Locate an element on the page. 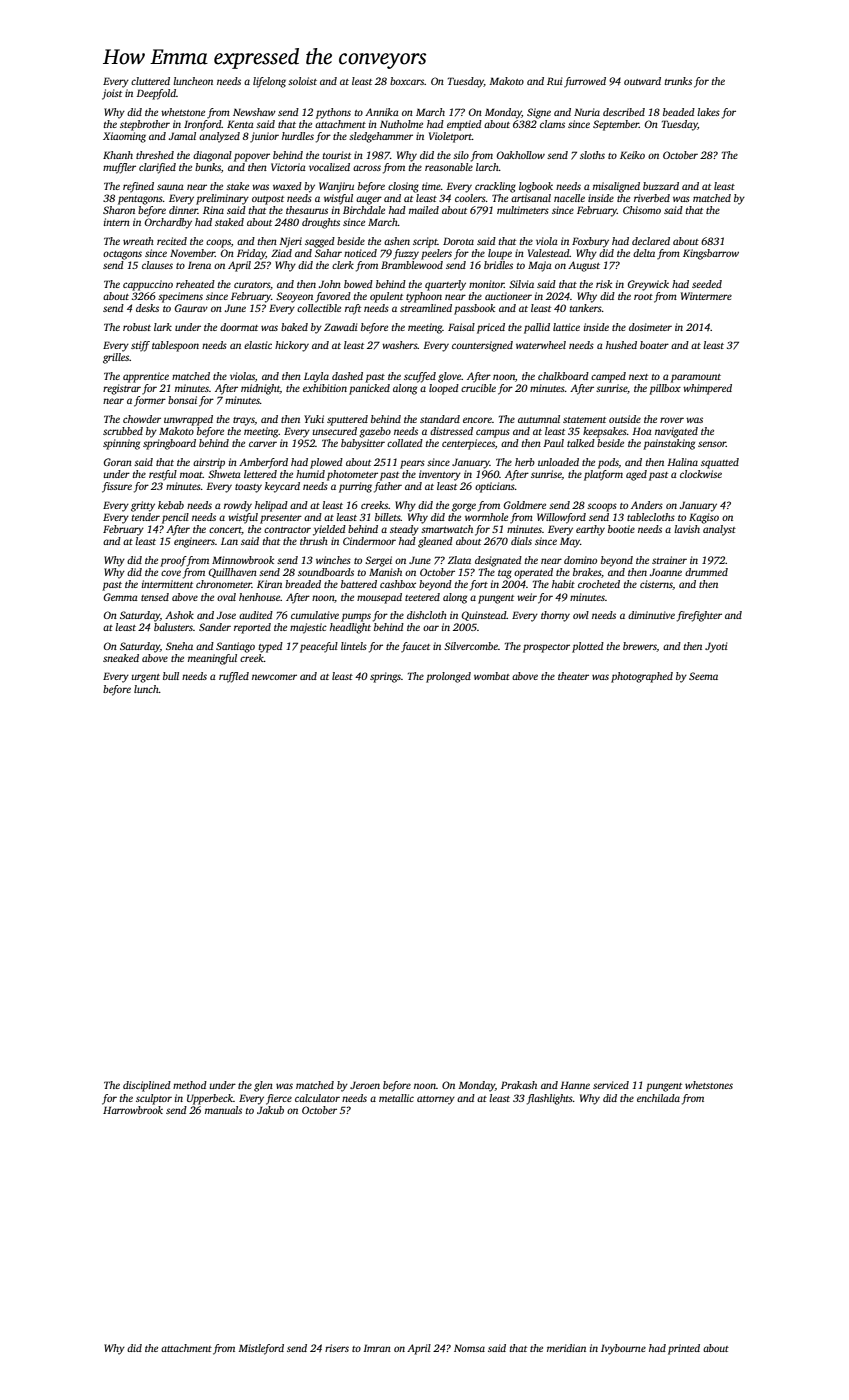 The image size is (849, 1400). weir is located at coordinates (527, 597).
